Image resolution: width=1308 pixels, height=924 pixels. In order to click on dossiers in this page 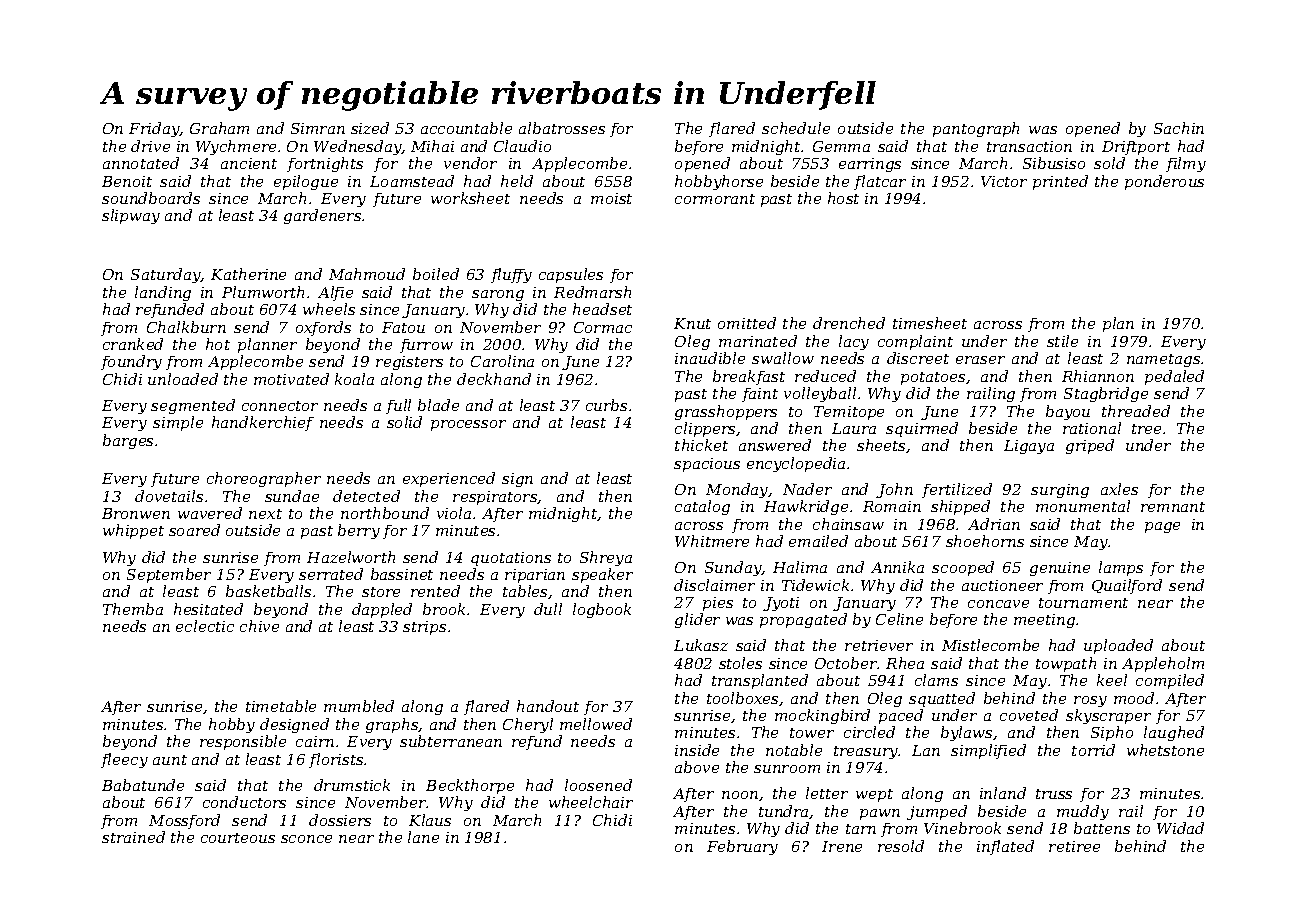, I will do `click(340, 820)`.
